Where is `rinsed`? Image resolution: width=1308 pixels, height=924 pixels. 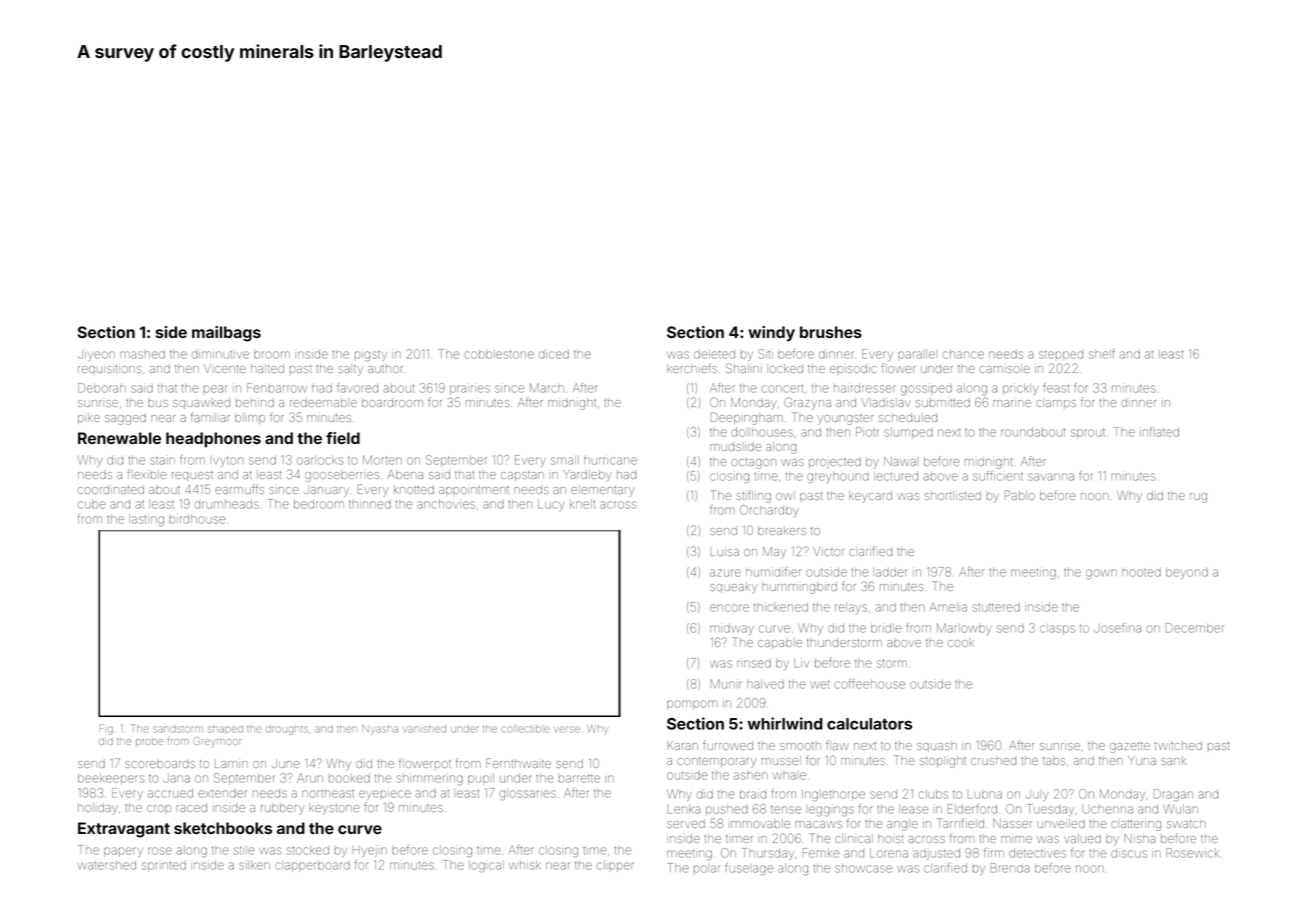 rinsed is located at coordinates (754, 663).
